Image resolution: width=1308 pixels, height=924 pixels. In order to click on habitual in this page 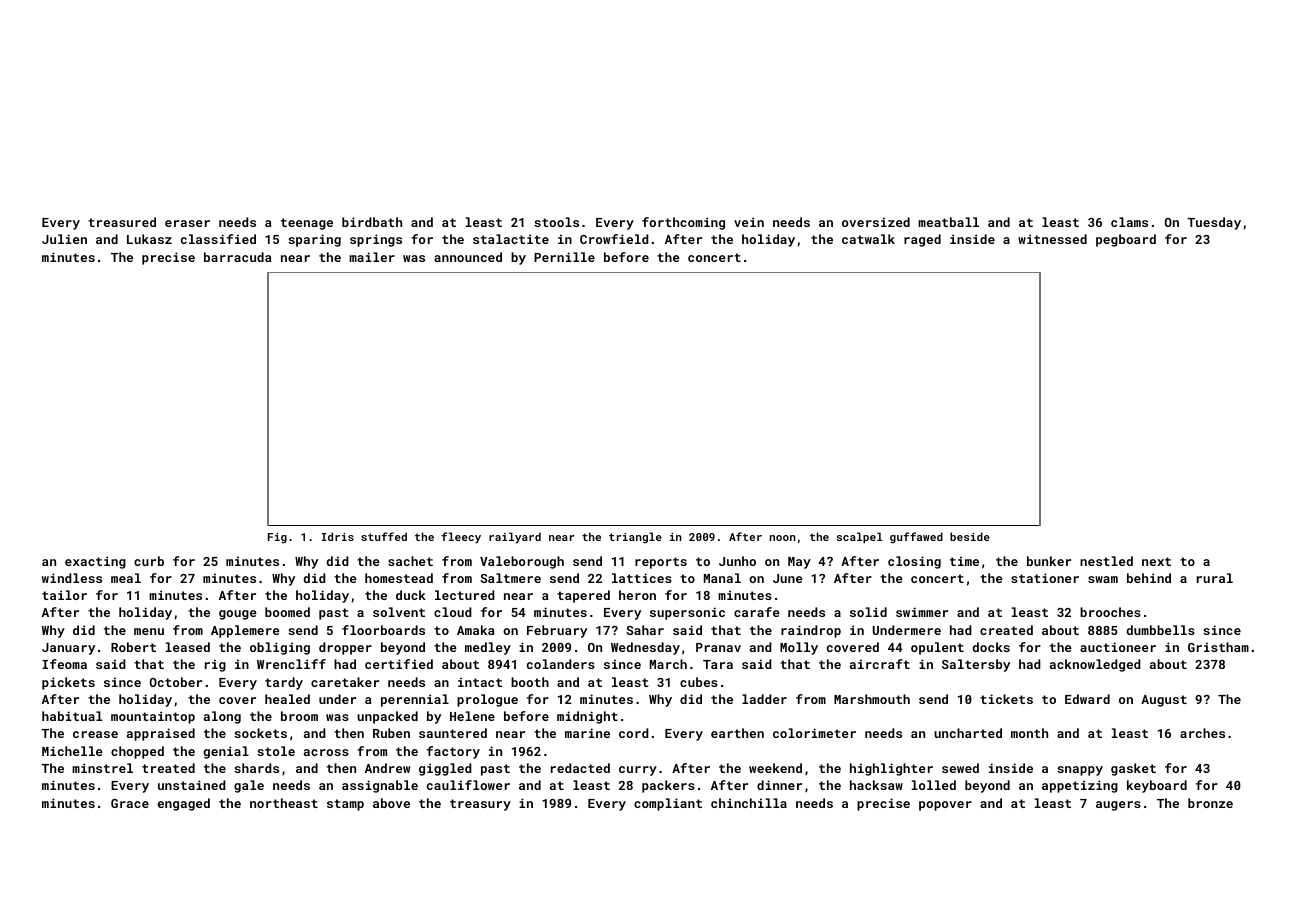, I will do `click(72, 716)`.
